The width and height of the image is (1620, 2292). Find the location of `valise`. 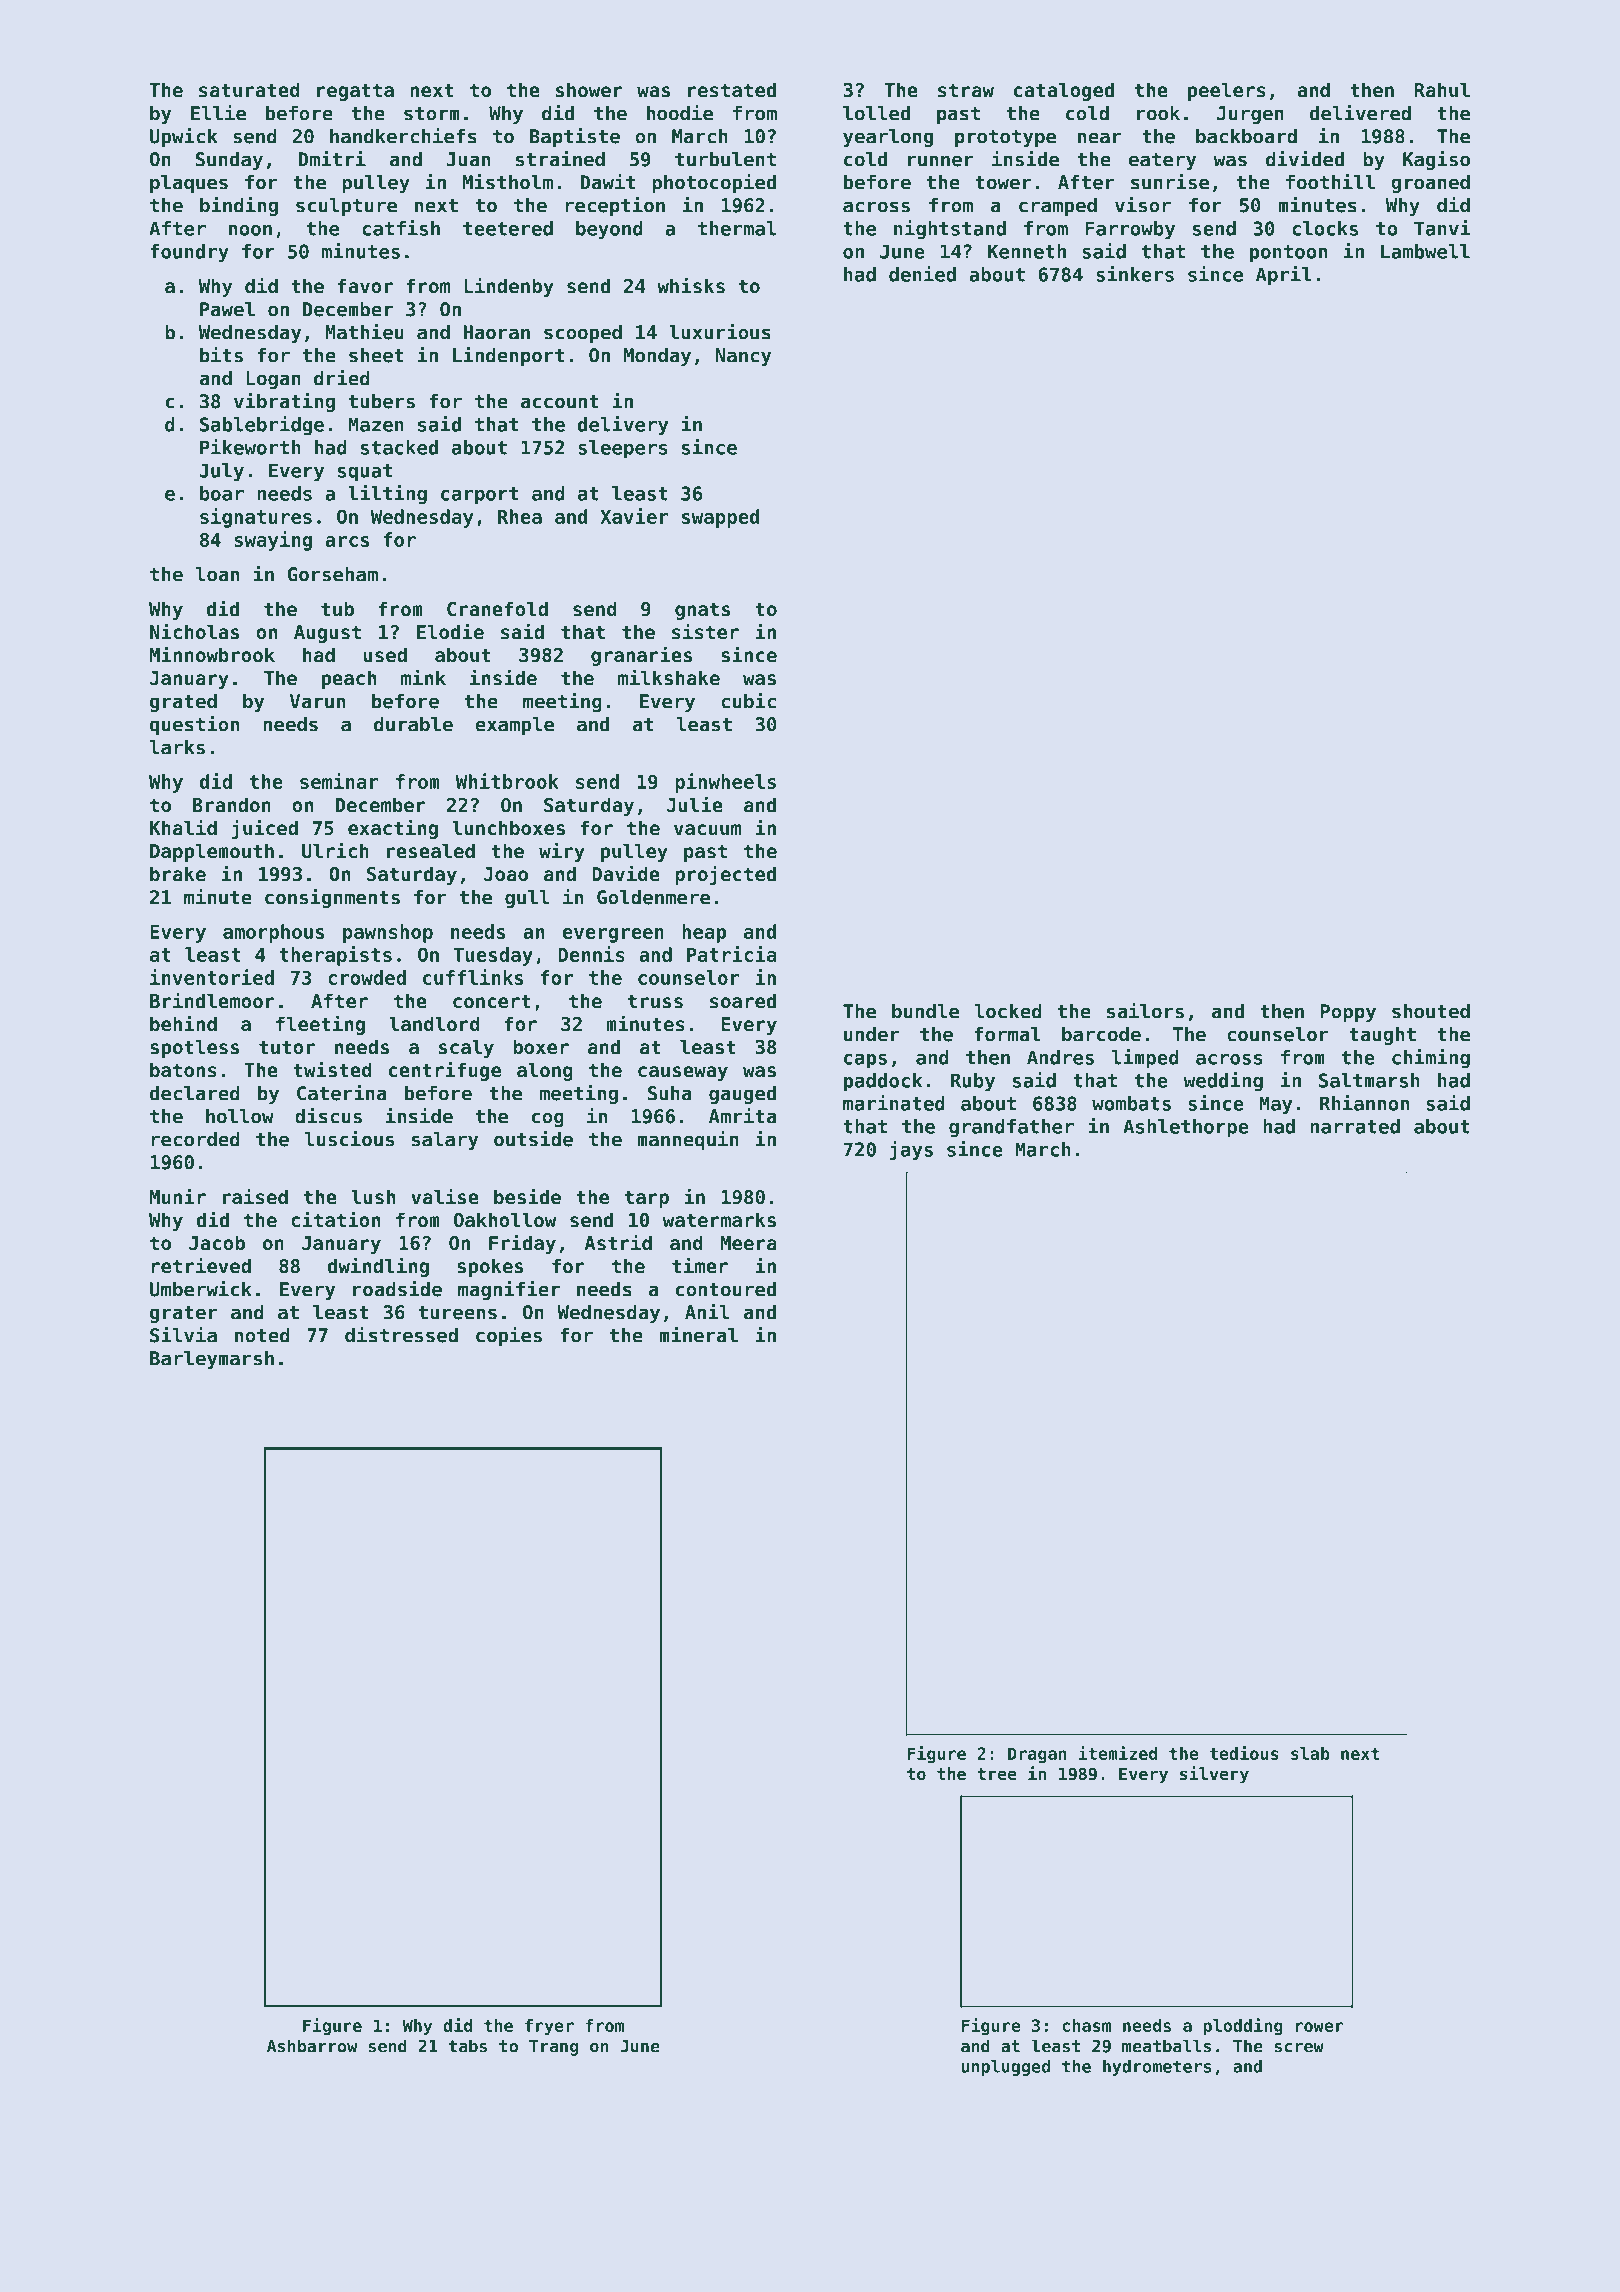

valise is located at coordinates (445, 1196).
